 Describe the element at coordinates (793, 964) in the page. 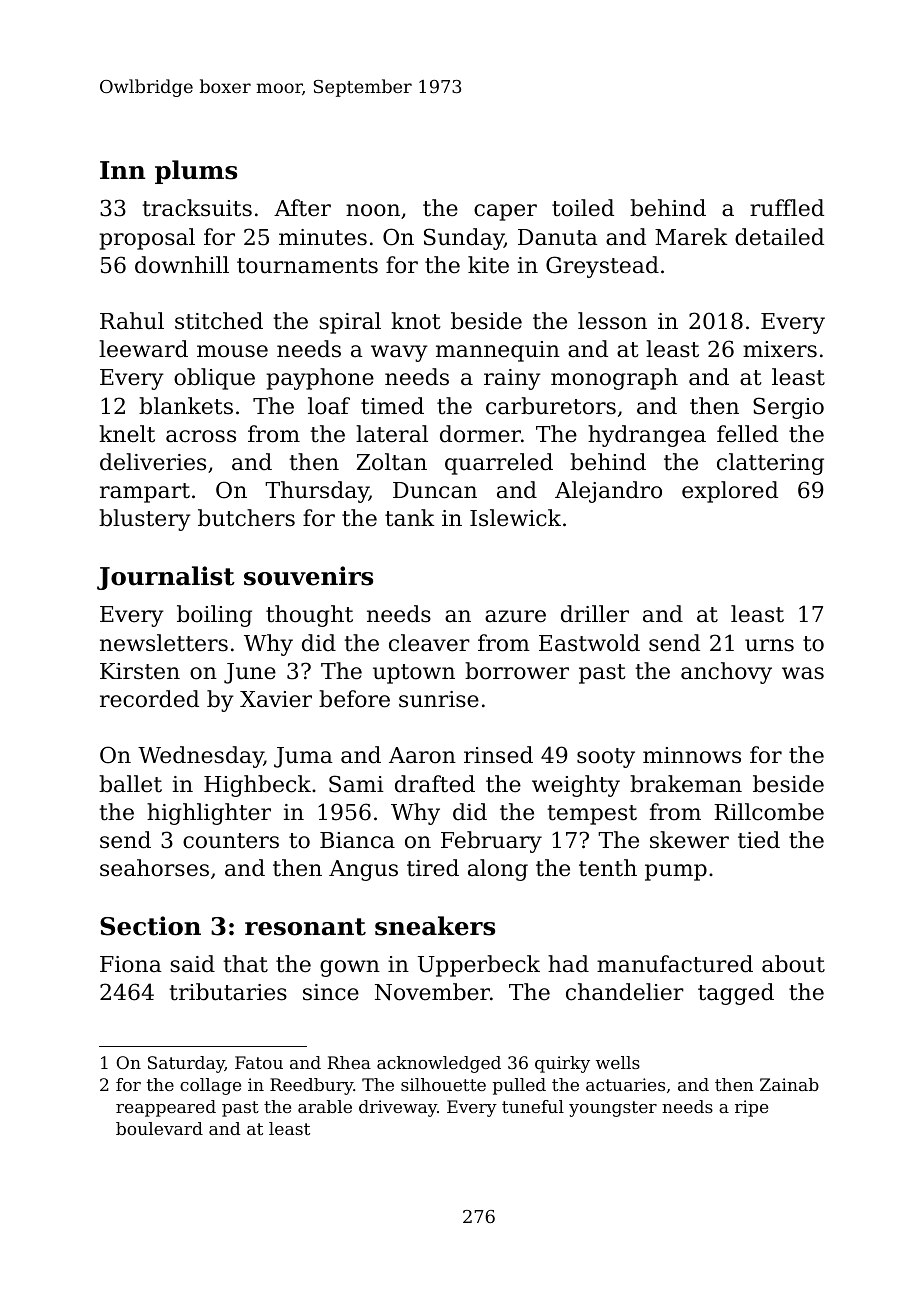

I see `about` at that location.
